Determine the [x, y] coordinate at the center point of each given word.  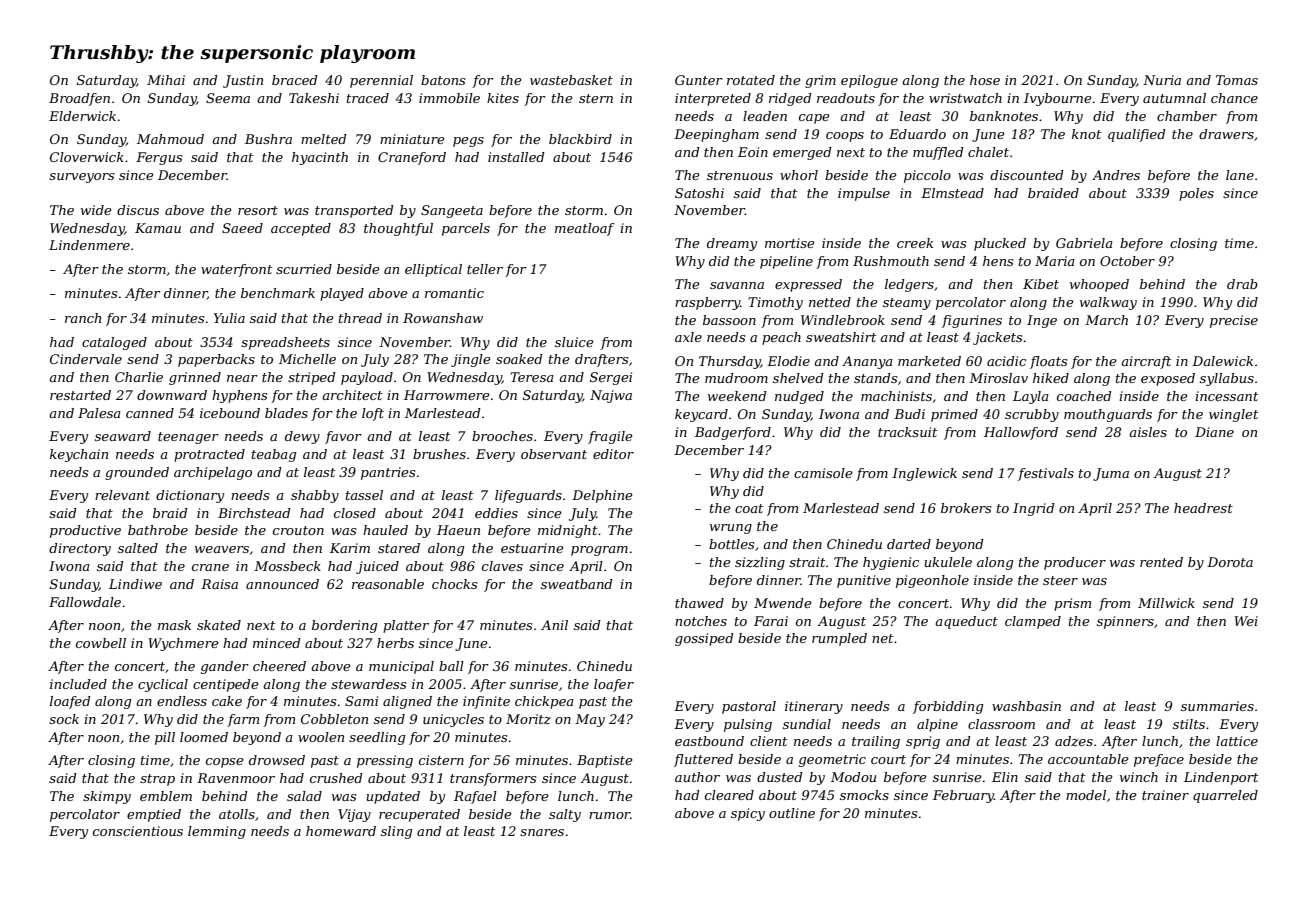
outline [792, 813]
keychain [79, 455]
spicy [748, 814]
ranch [83, 318]
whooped [1099, 285]
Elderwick [82, 116]
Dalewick [1222, 361]
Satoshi [699, 193]
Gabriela [1084, 243]
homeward [341, 831]
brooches [502, 436]
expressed [808, 285]
